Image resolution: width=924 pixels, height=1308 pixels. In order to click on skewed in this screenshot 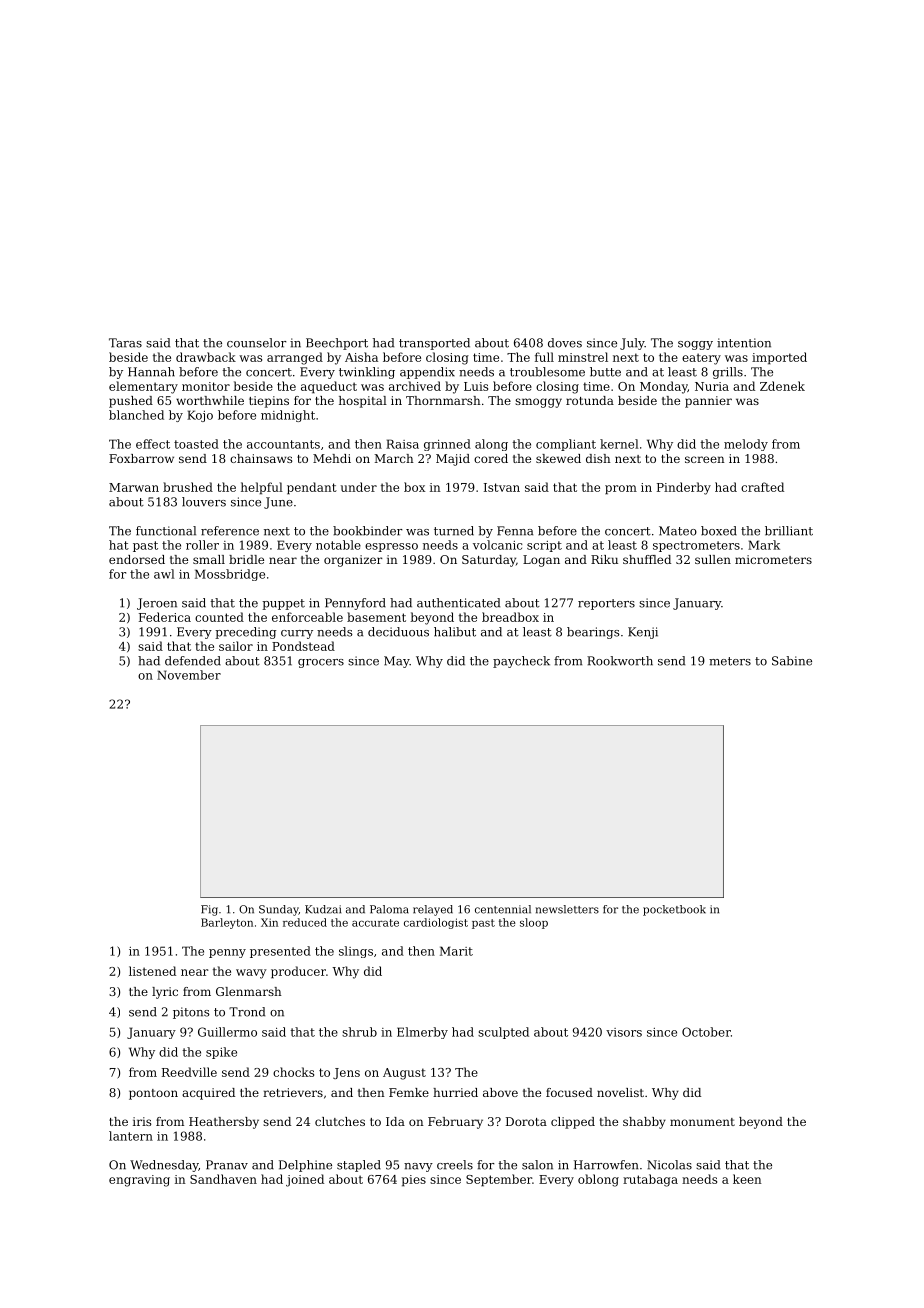, I will do `click(558, 458)`.
